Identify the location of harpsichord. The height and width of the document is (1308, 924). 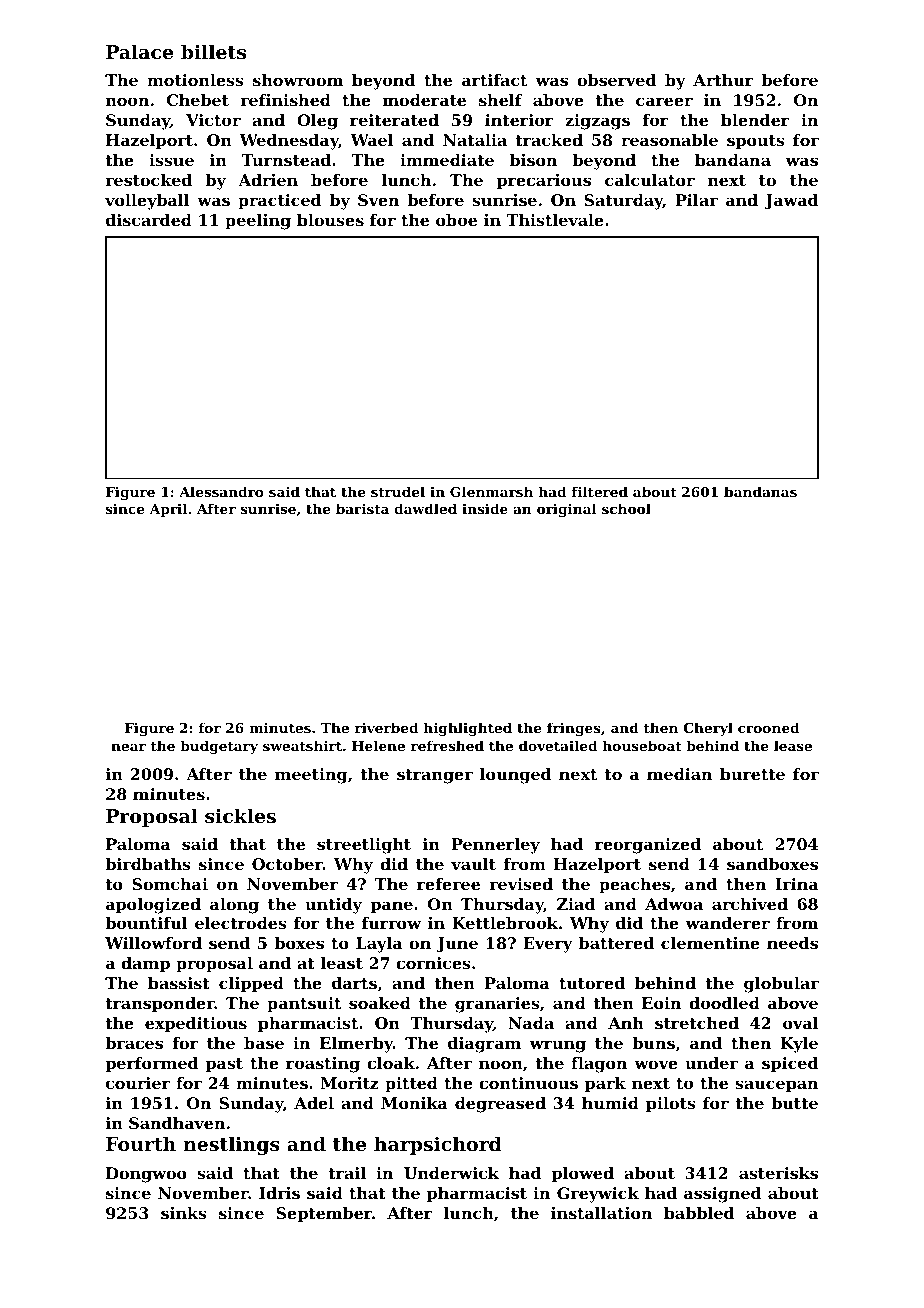
(438, 1145).
